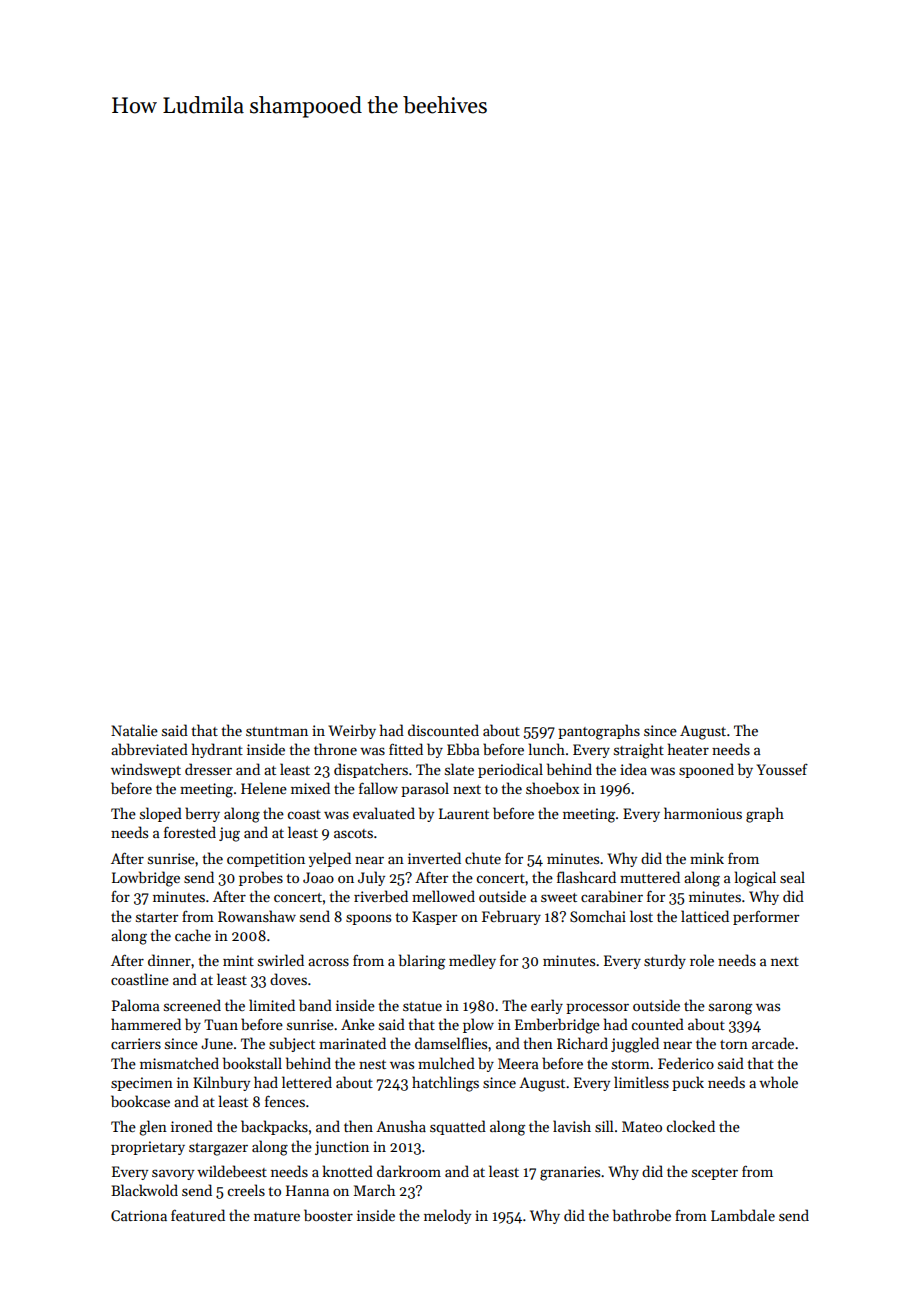 Image resolution: width=924 pixels, height=1308 pixels. I want to click on limited, so click(272, 1005).
